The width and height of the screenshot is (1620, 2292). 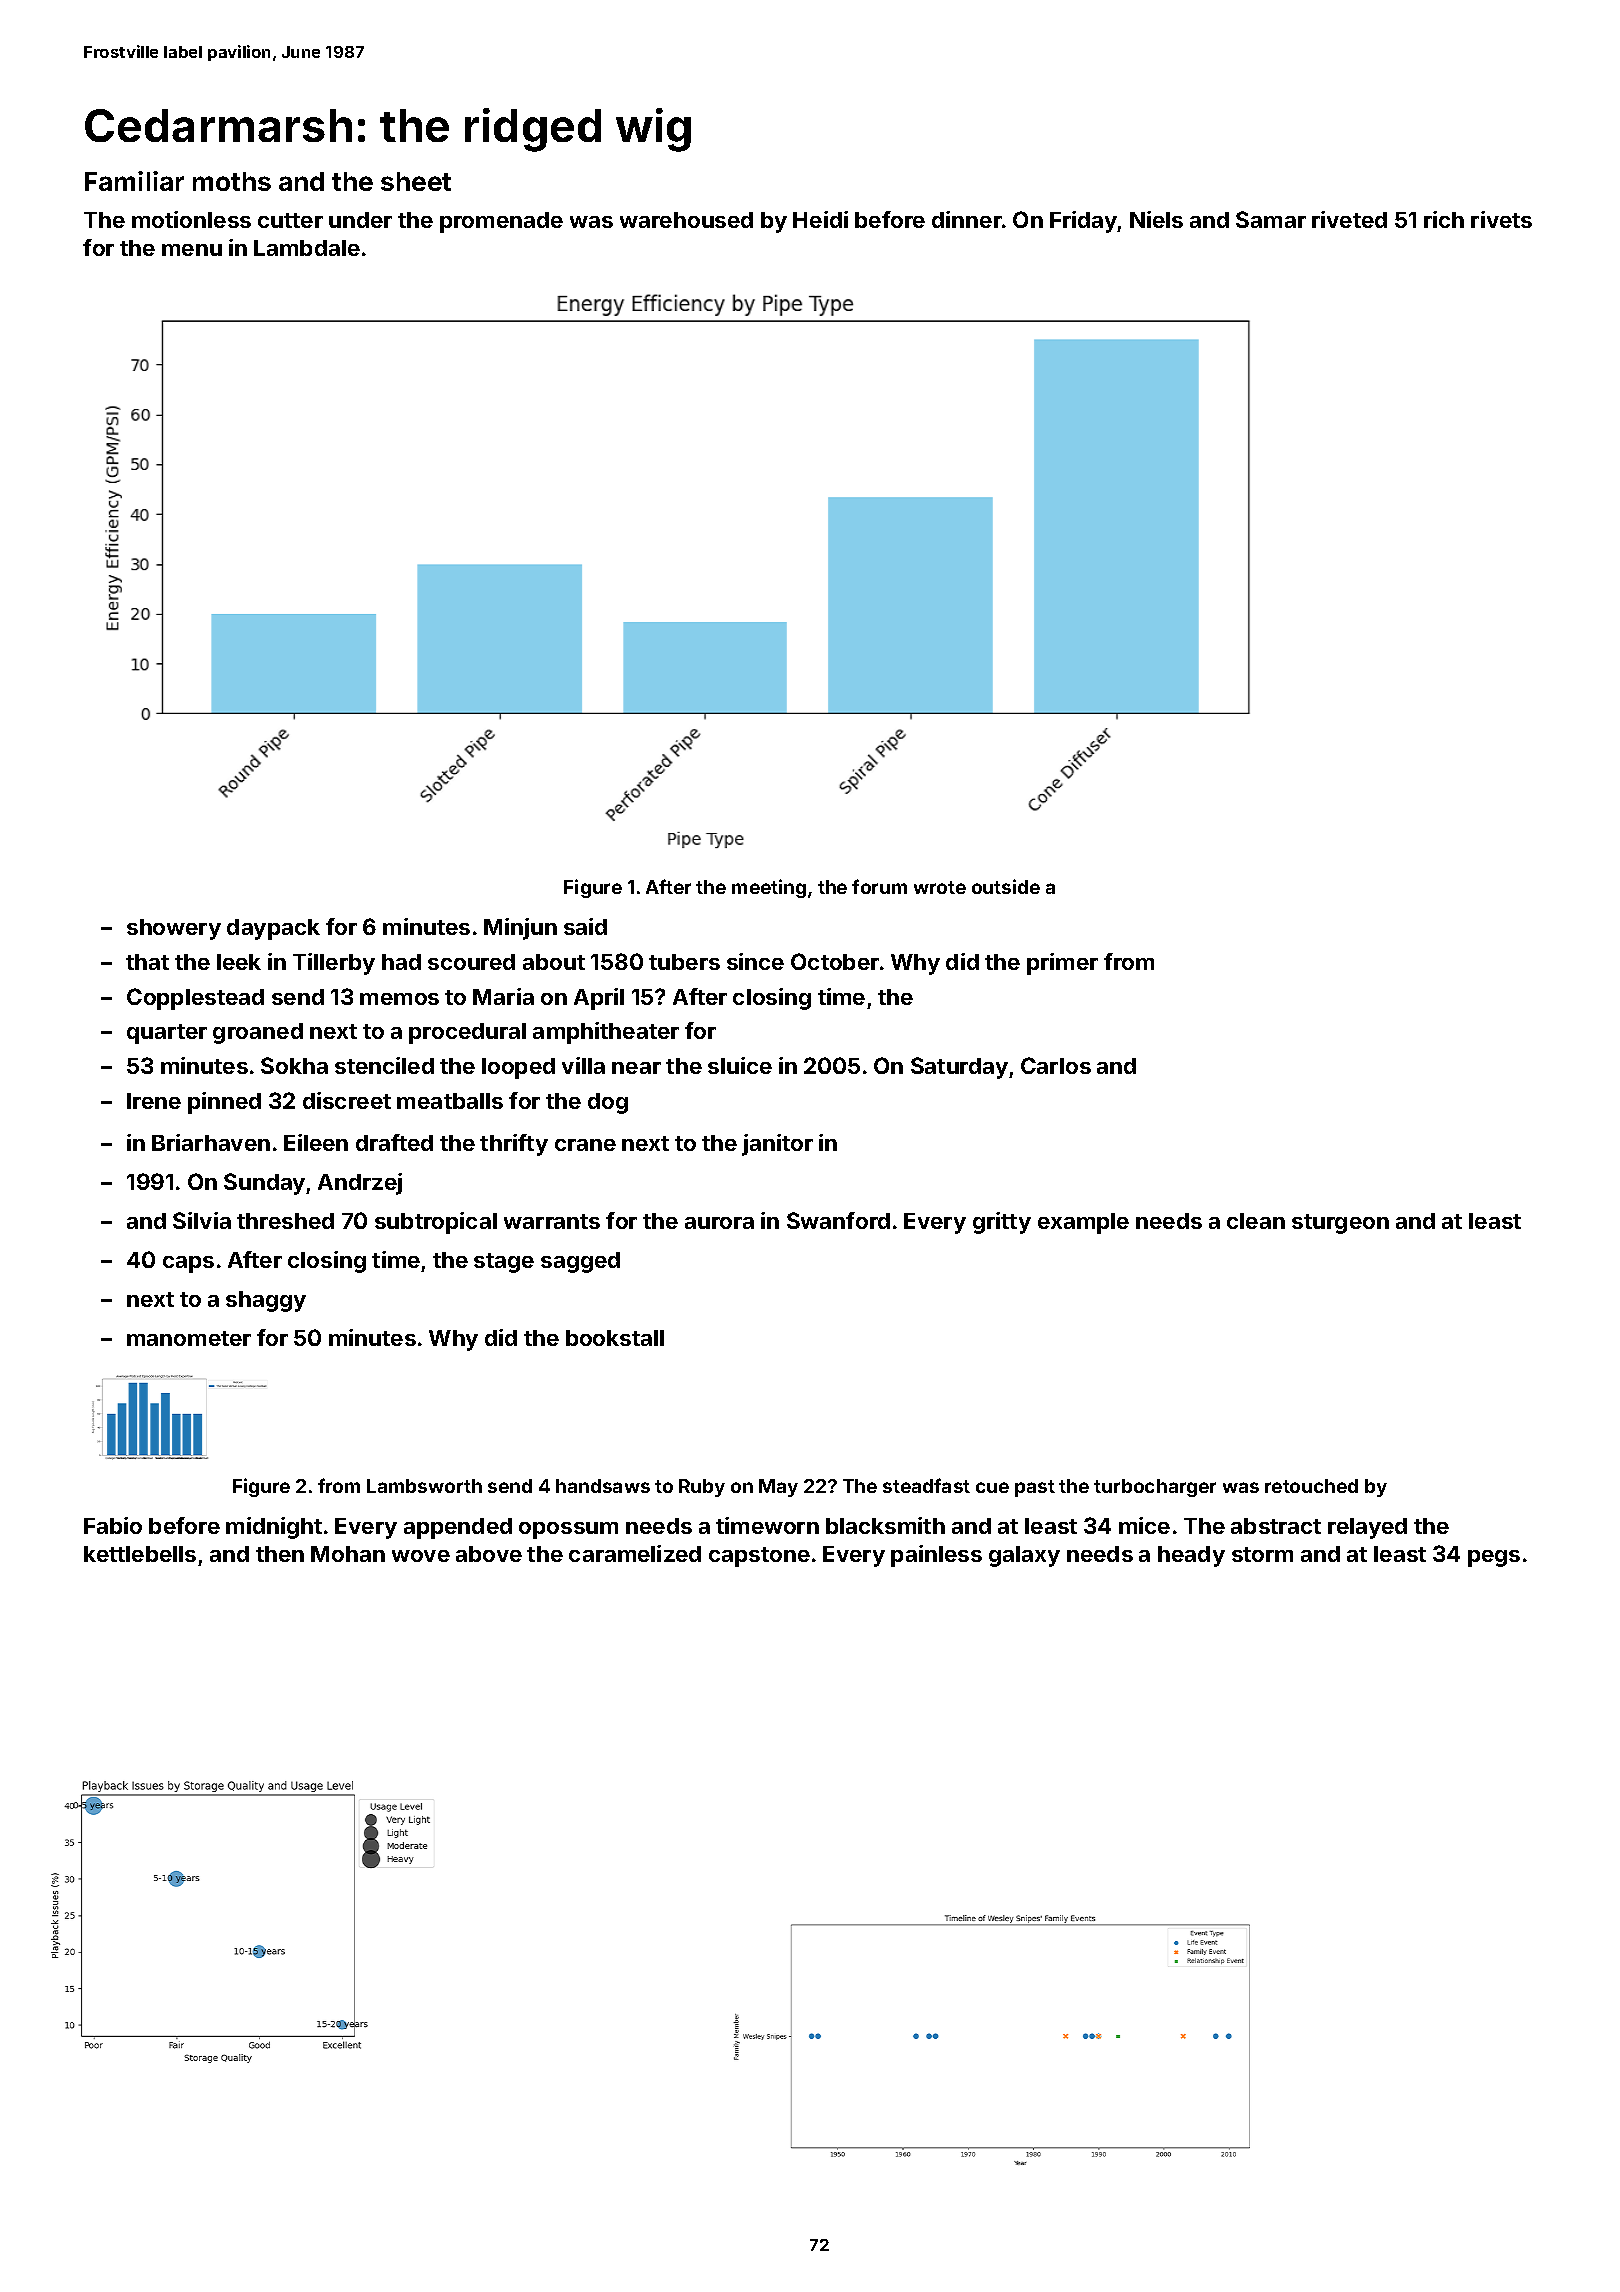 What do you see at coordinates (416, 181) in the screenshot?
I see `sheet` at bounding box center [416, 181].
